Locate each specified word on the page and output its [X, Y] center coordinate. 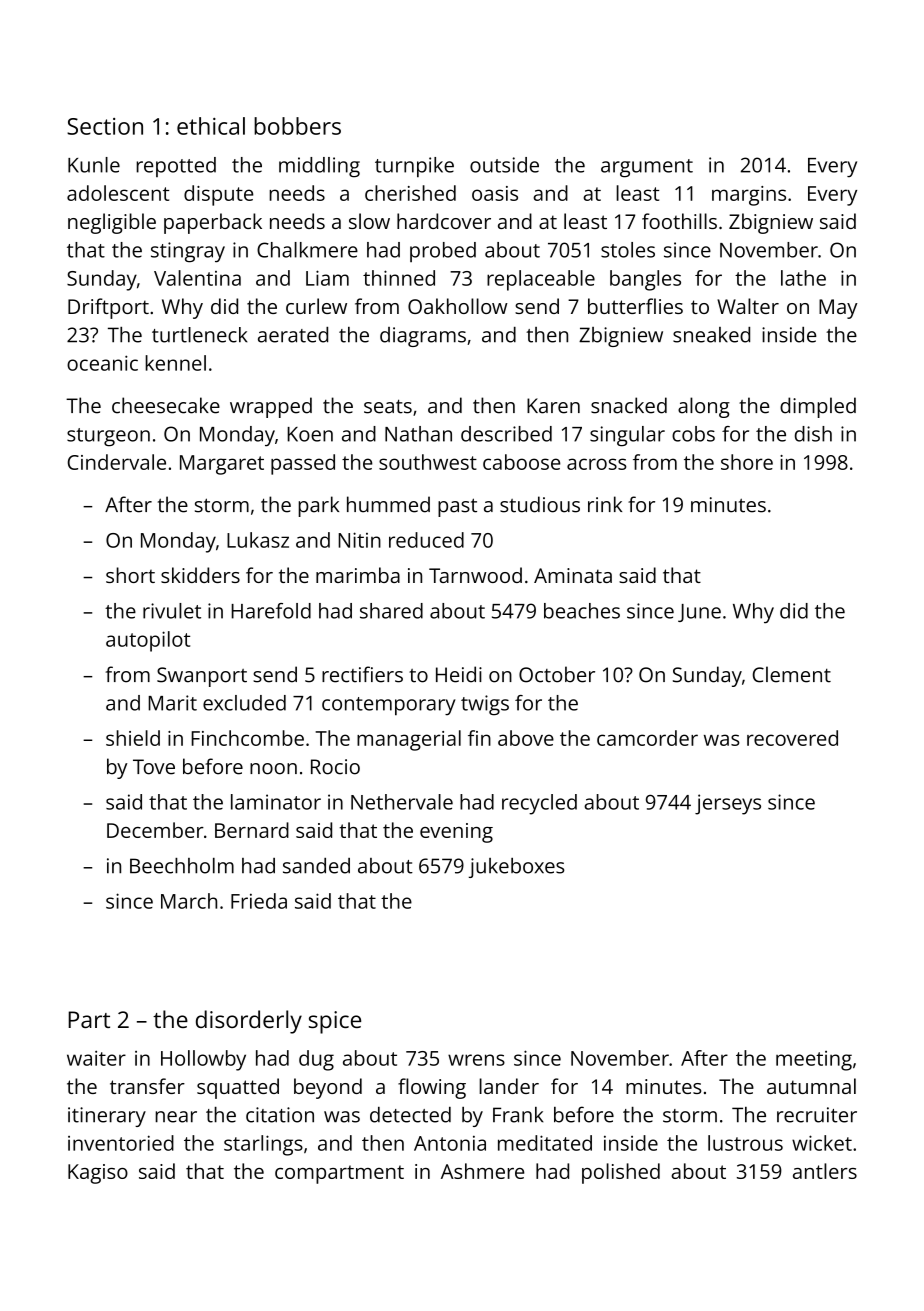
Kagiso [98, 1174]
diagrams [423, 337]
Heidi [459, 674]
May [838, 309]
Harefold [271, 611]
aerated [293, 335]
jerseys [728, 804]
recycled [539, 804]
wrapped [271, 407]
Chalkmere [307, 250]
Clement [792, 674]
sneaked [711, 335]
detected [410, 1115]
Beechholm [182, 866]
